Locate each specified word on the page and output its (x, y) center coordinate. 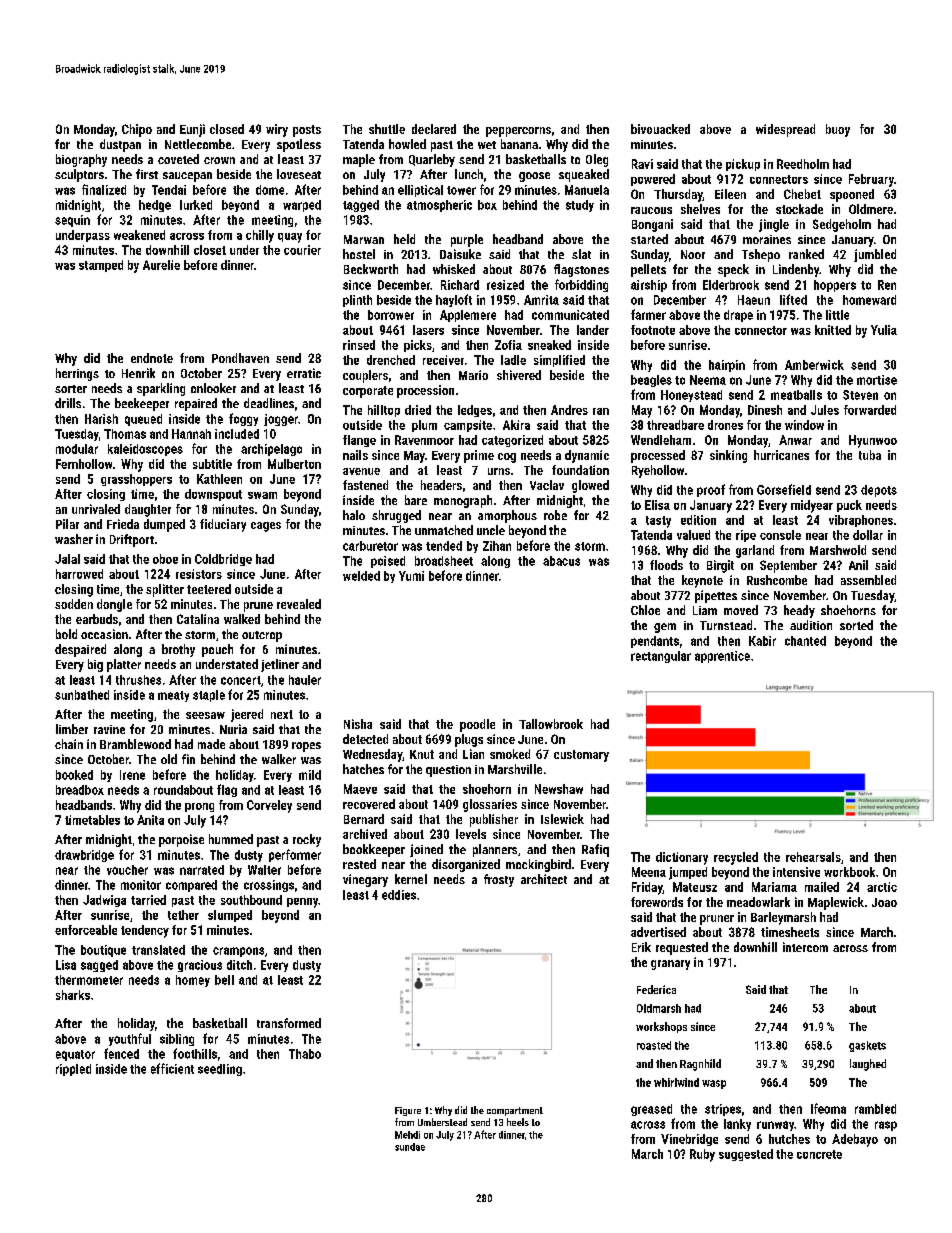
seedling (220, 1070)
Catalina (198, 619)
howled (407, 144)
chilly (260, 236)
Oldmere (871, 209)
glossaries (490, 805)
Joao (884, 902)
